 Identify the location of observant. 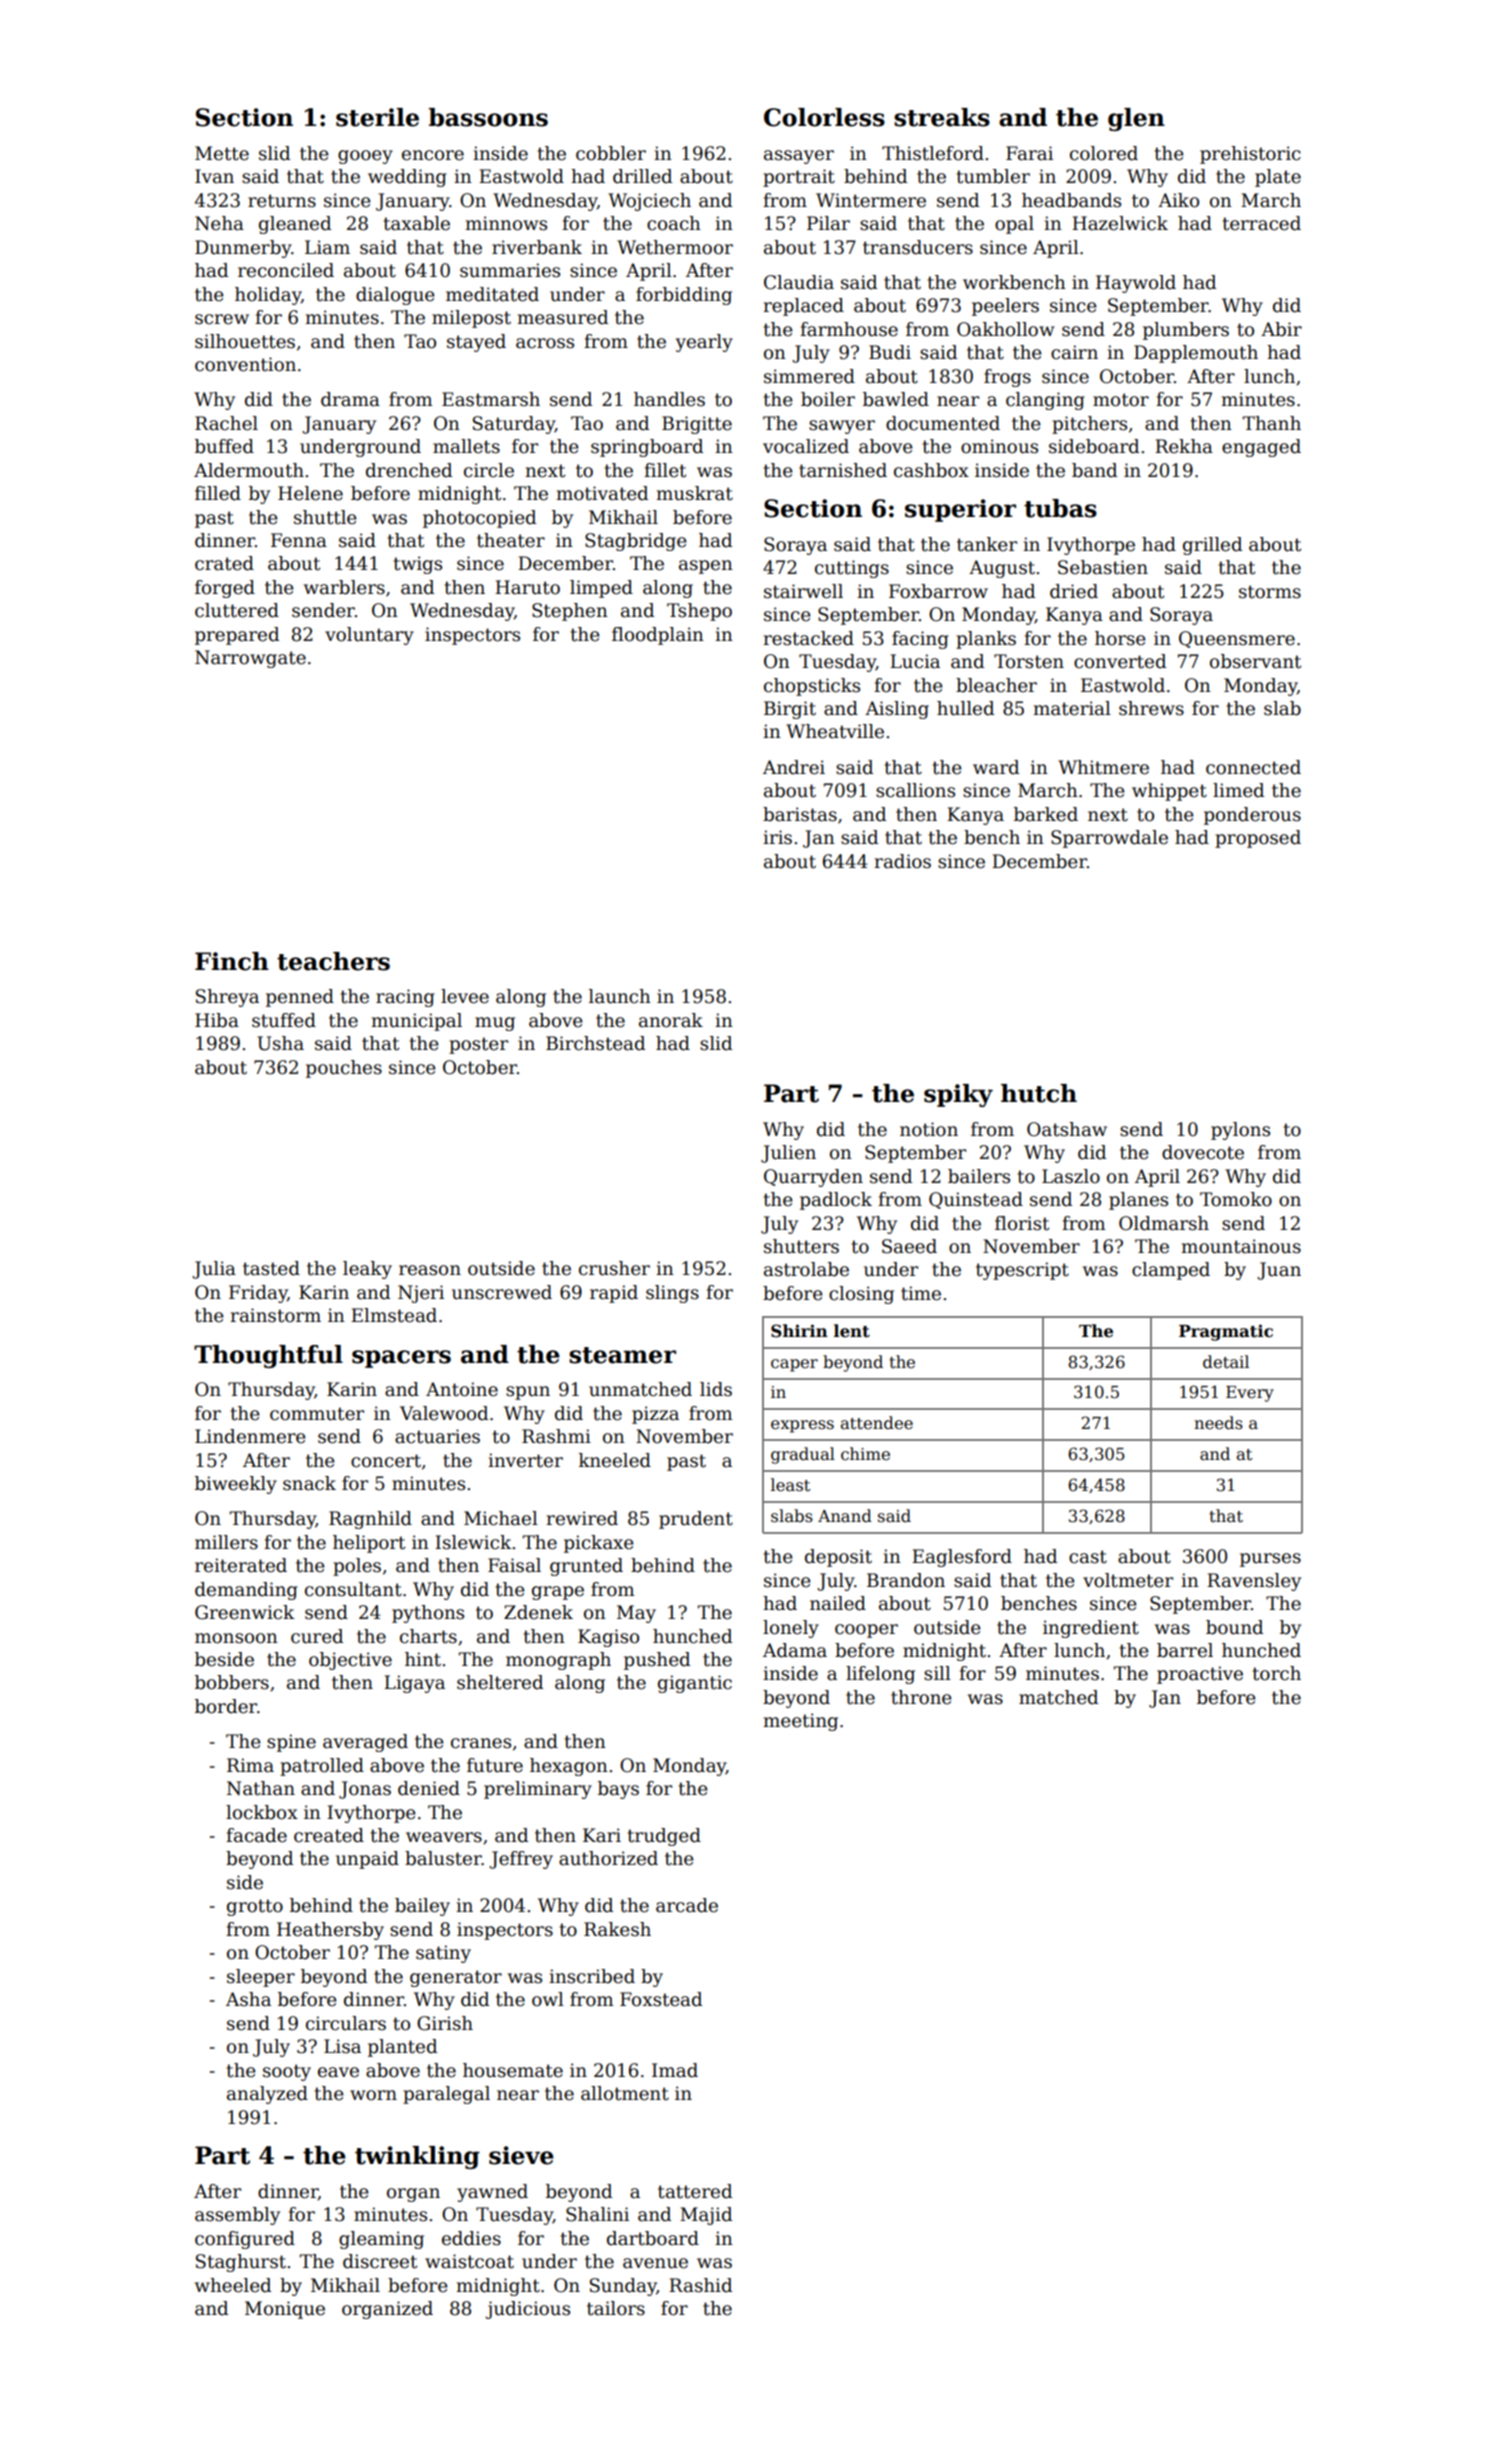
(1255, 661).
